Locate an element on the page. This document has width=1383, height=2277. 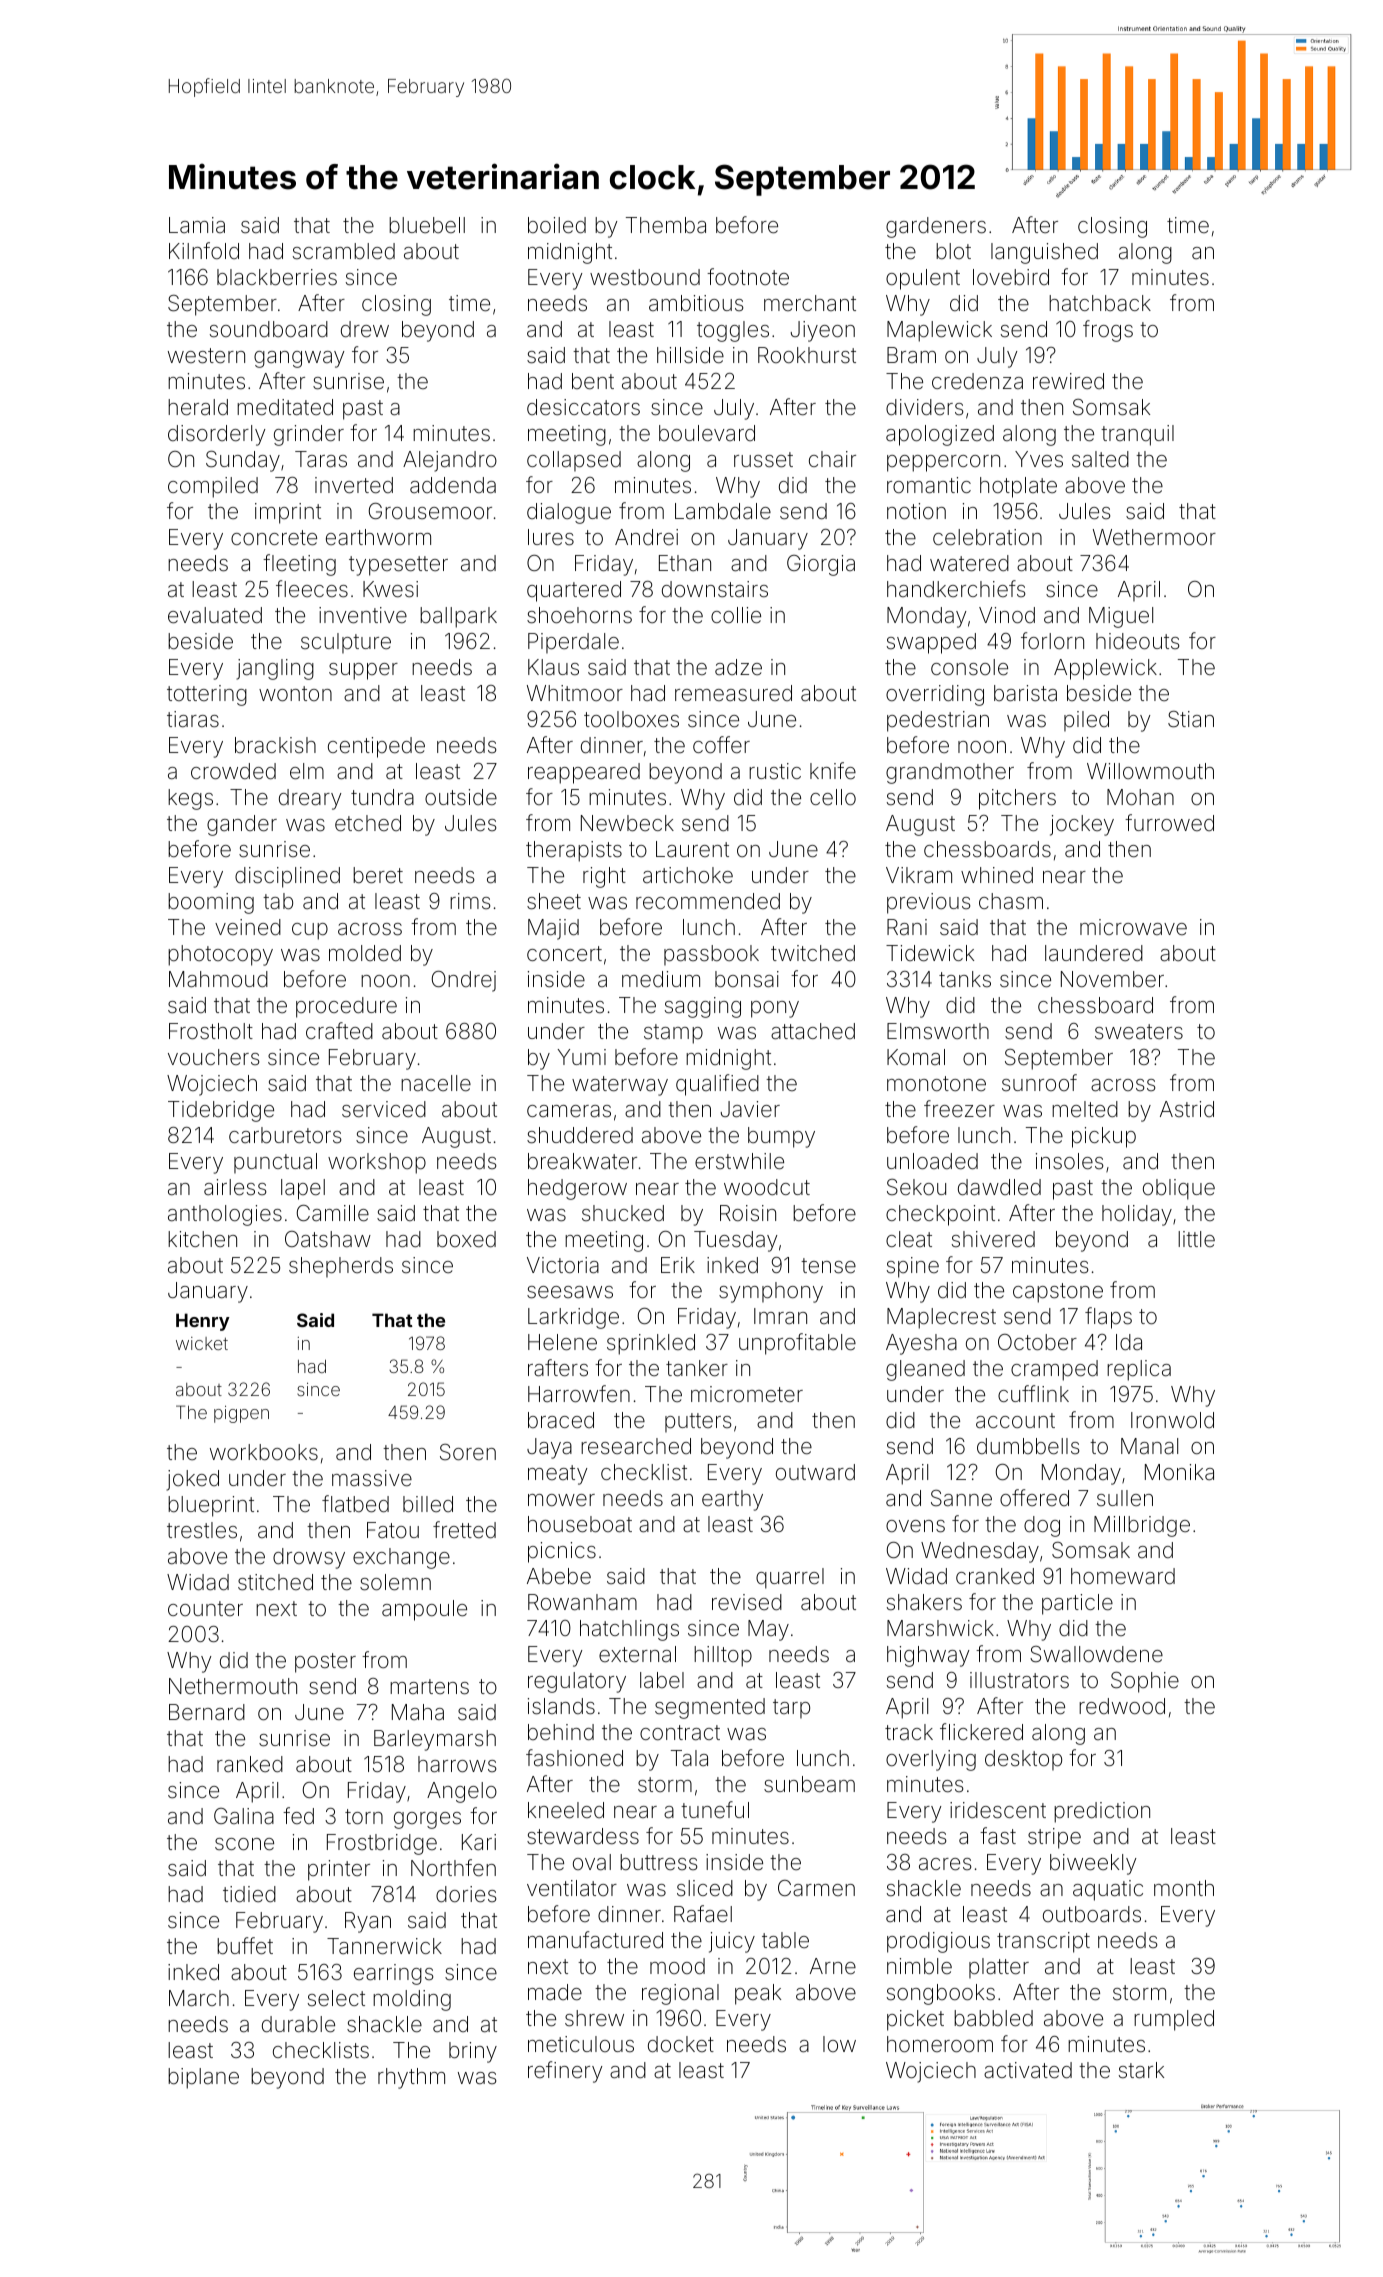
boxed is located at coordinates (466, 1239).
